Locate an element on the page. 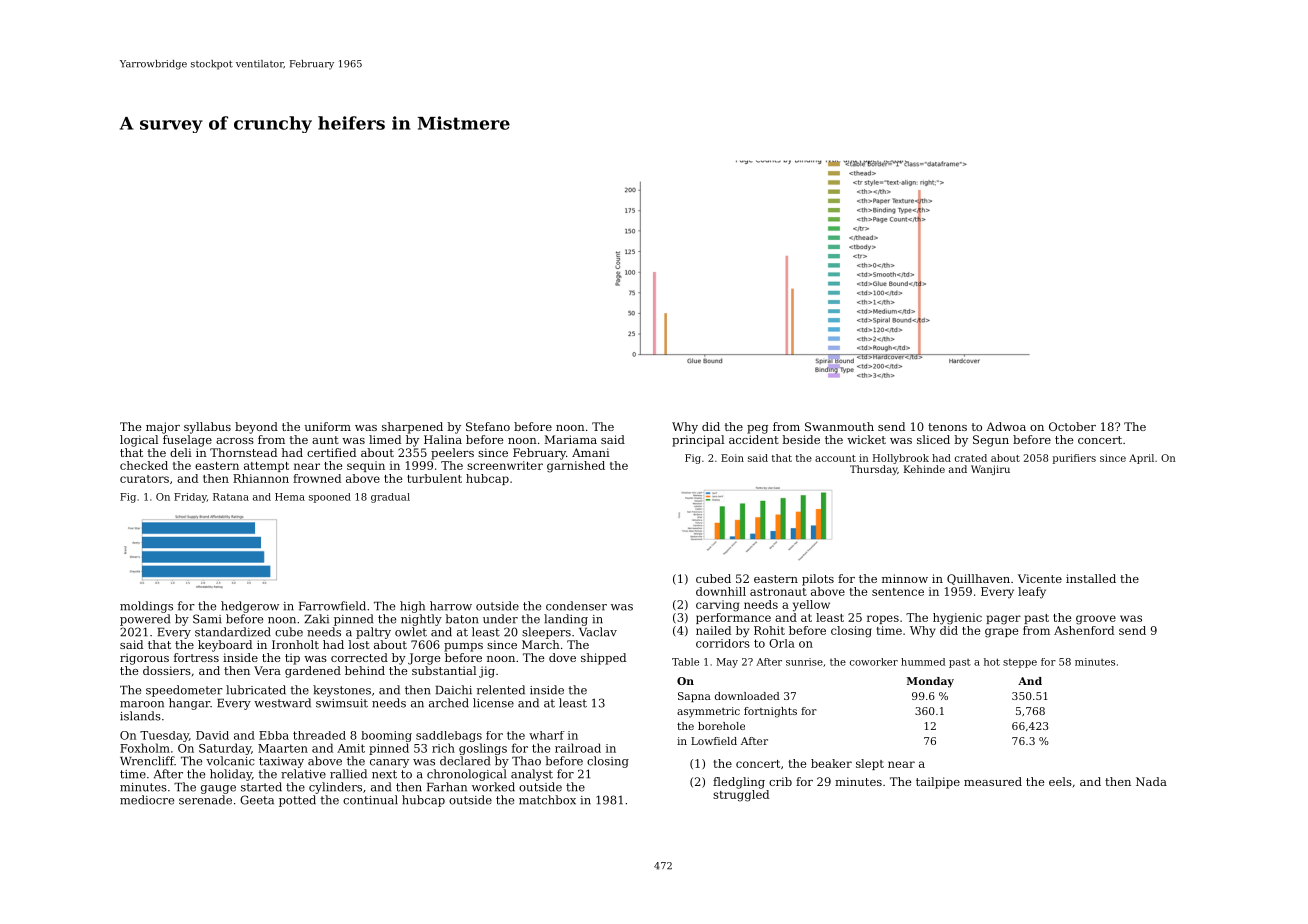 This page has width=1308, height=924. syllabus is located at coordinates (207, 428).
